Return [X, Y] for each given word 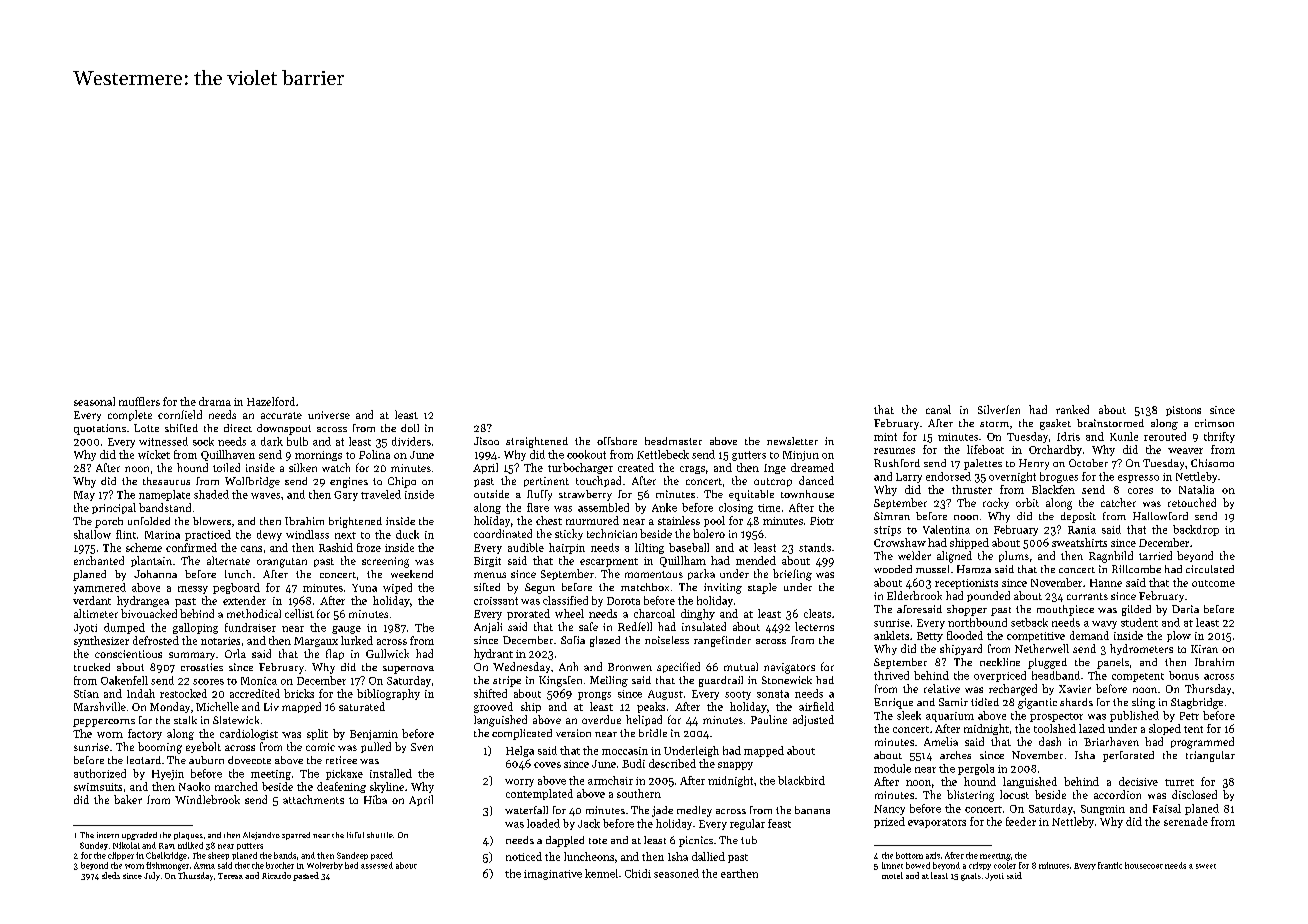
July [152, 876]
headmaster [673, 441]
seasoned [676, 873]
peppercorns [104, 723]
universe [329, 415]
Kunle [1124, 436]
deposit [1078, 517]
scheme [144, 547]
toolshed [1055, 728]
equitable [751, 495]
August [665, 695]
